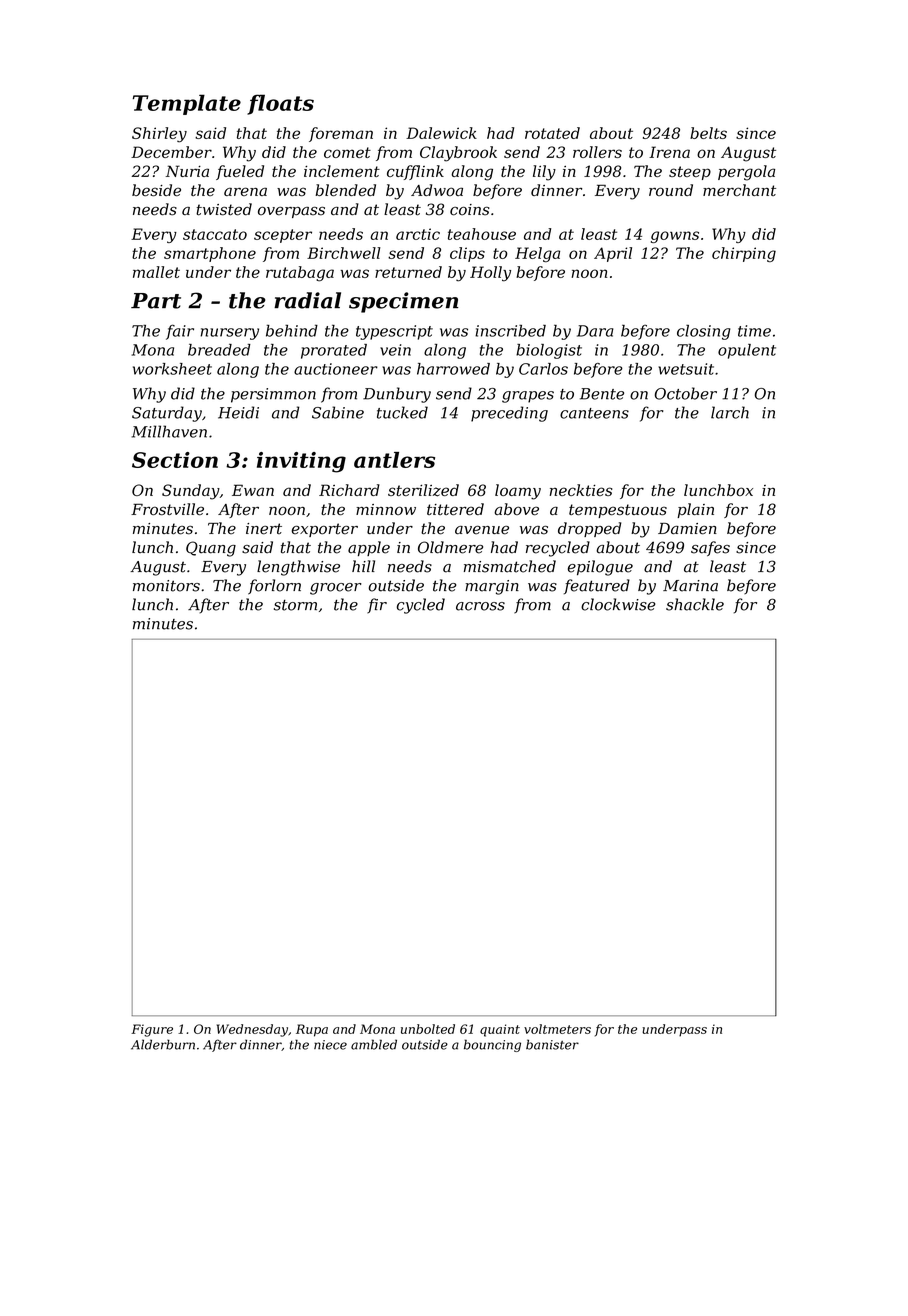 The width and height of the document is (908, 1316). Describe the element at coordinates (458, 154) in the document. I see `Claybrook` at that location.
